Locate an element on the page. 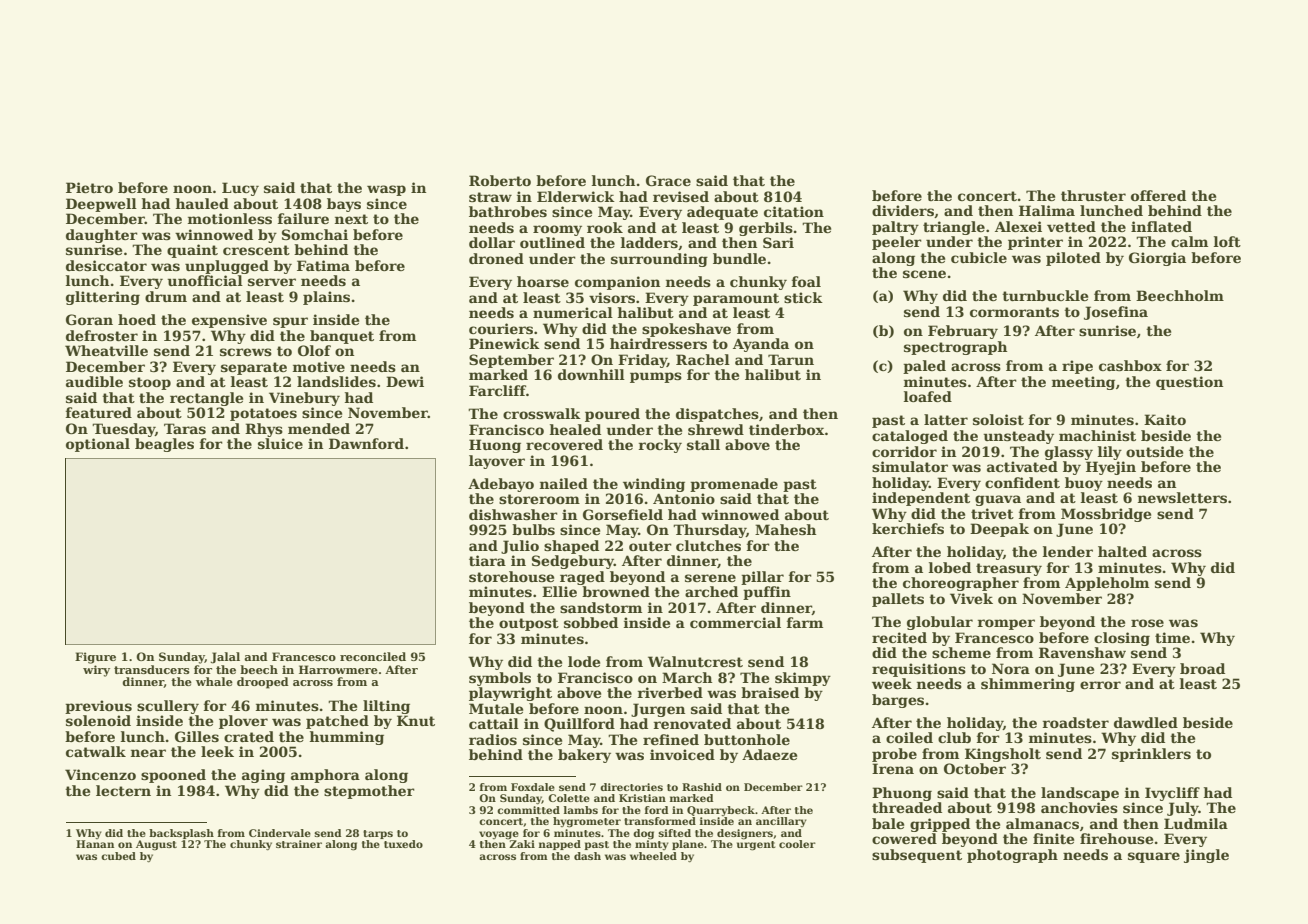 This document has width=1308, height=924. Vincenzo is located at coordinates (100, 774).
